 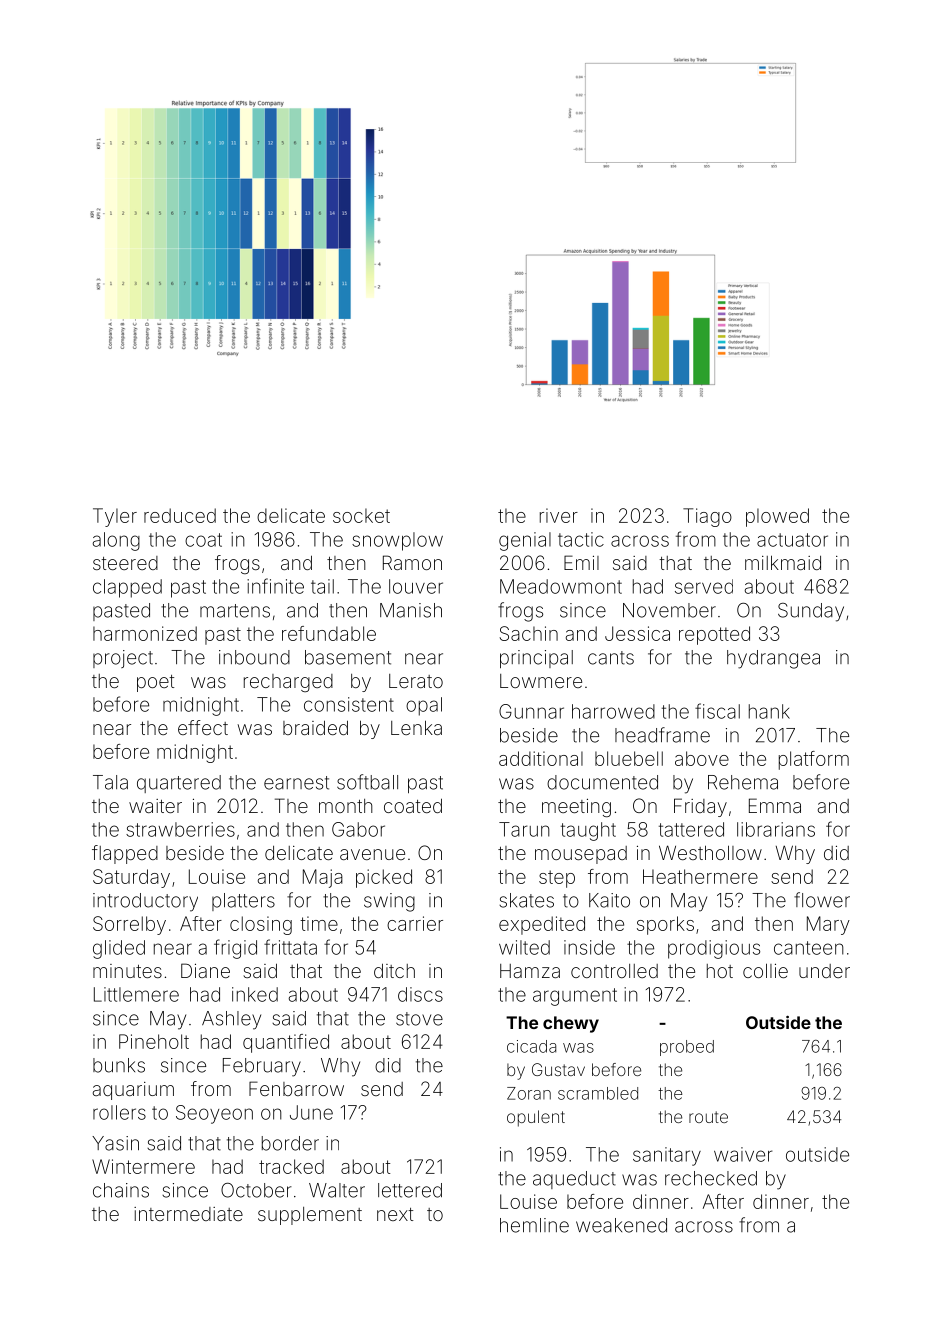 I want to click on hemline, so click(x=534, y=1225).
